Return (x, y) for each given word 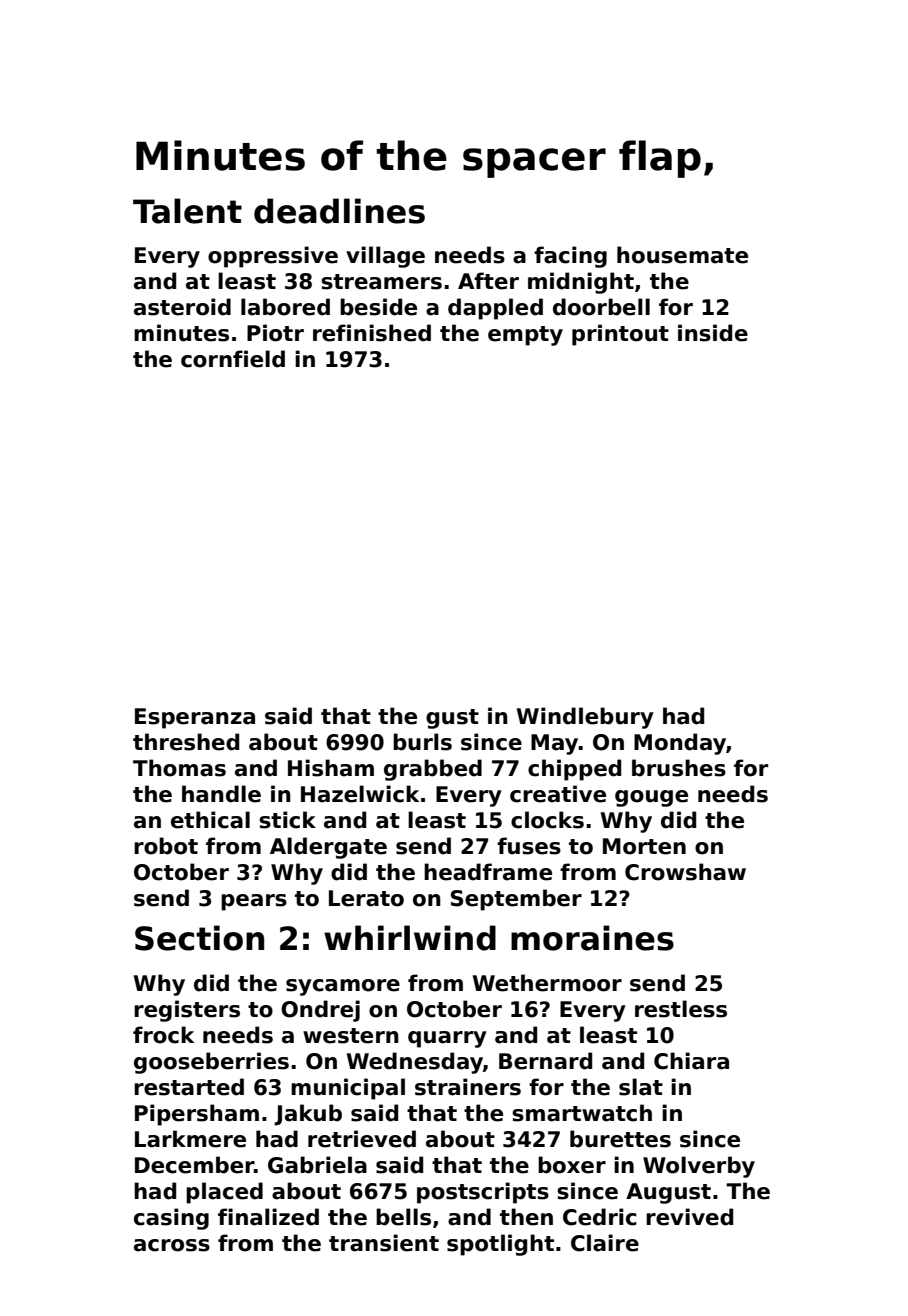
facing (570, 257)
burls (422, 742)
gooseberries (211, 1063)
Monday (680, 744)
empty (525, 336)
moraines (592, 938)
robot (166, 846)
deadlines (339, 211)
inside (713, 333)
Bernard (545, 1061)
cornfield (233, 359)
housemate (682, 255)
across (172, 1245)
